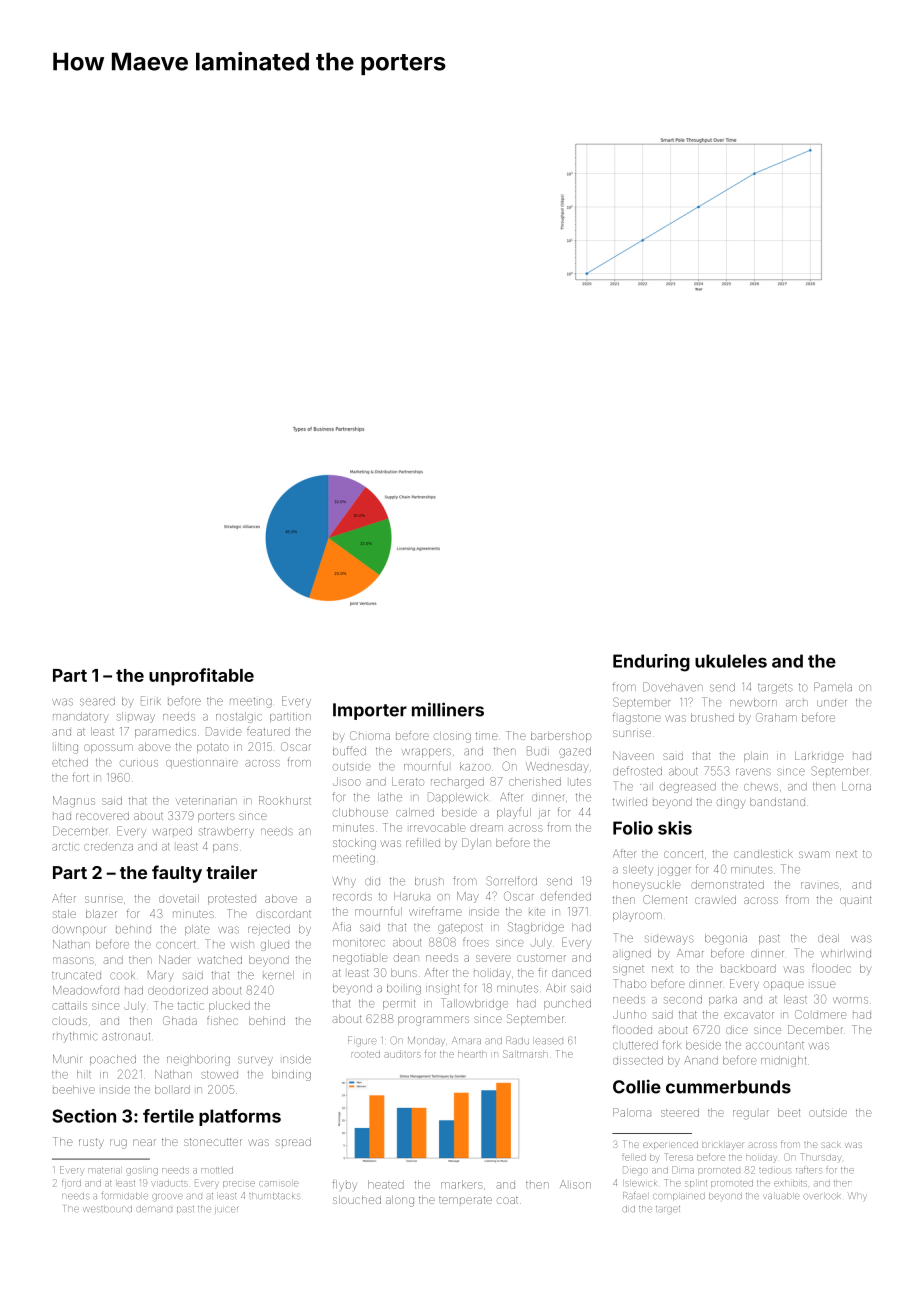 Image resolution: width=924 pixels, height=1308 pixels. I want to click on faulty, so click(177, 874).
